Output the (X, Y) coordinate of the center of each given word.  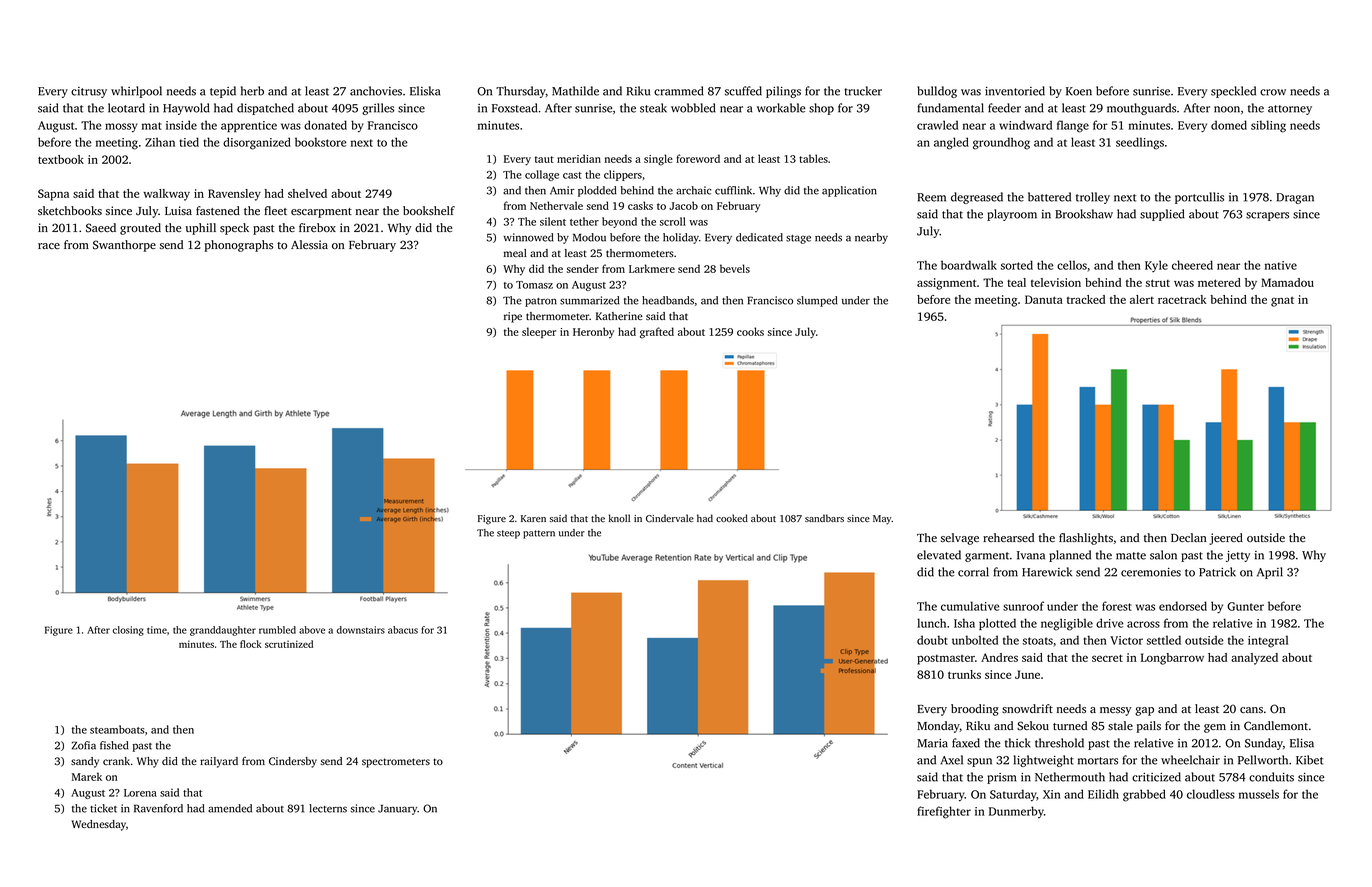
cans (1251, 710)
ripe (513, 317)
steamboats (117, 729)
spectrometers (396, 763)
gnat (1282, 302)
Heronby (593, 332)
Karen (533, 518)
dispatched (265, 109)
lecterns (328, 808)
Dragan (1295, 198)
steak (653, 108)
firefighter (944, 812)
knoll (619, 518)
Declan (1188, 537)
